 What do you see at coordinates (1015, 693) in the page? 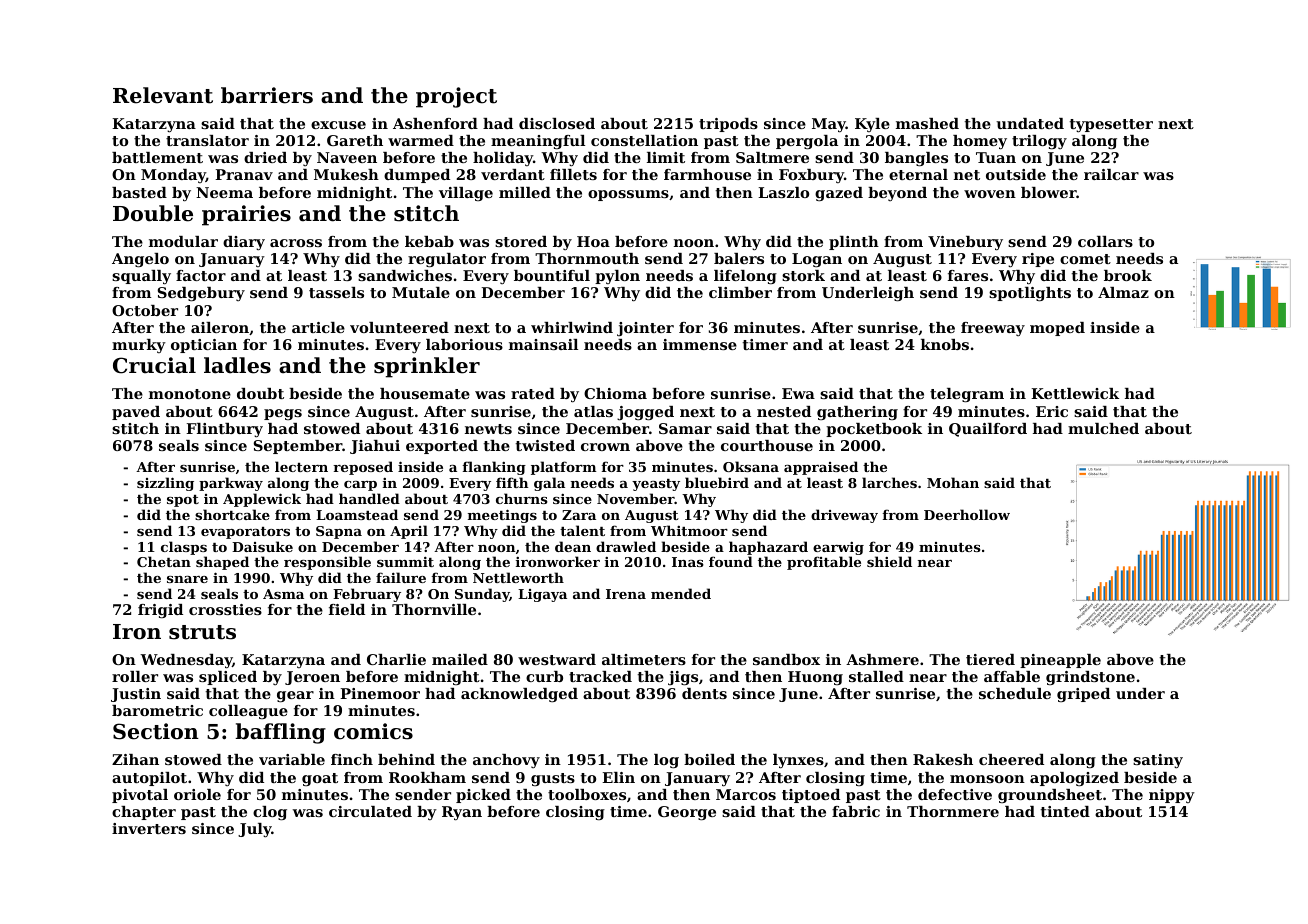
I see `schedule` at bounding box center [1015, 693].
